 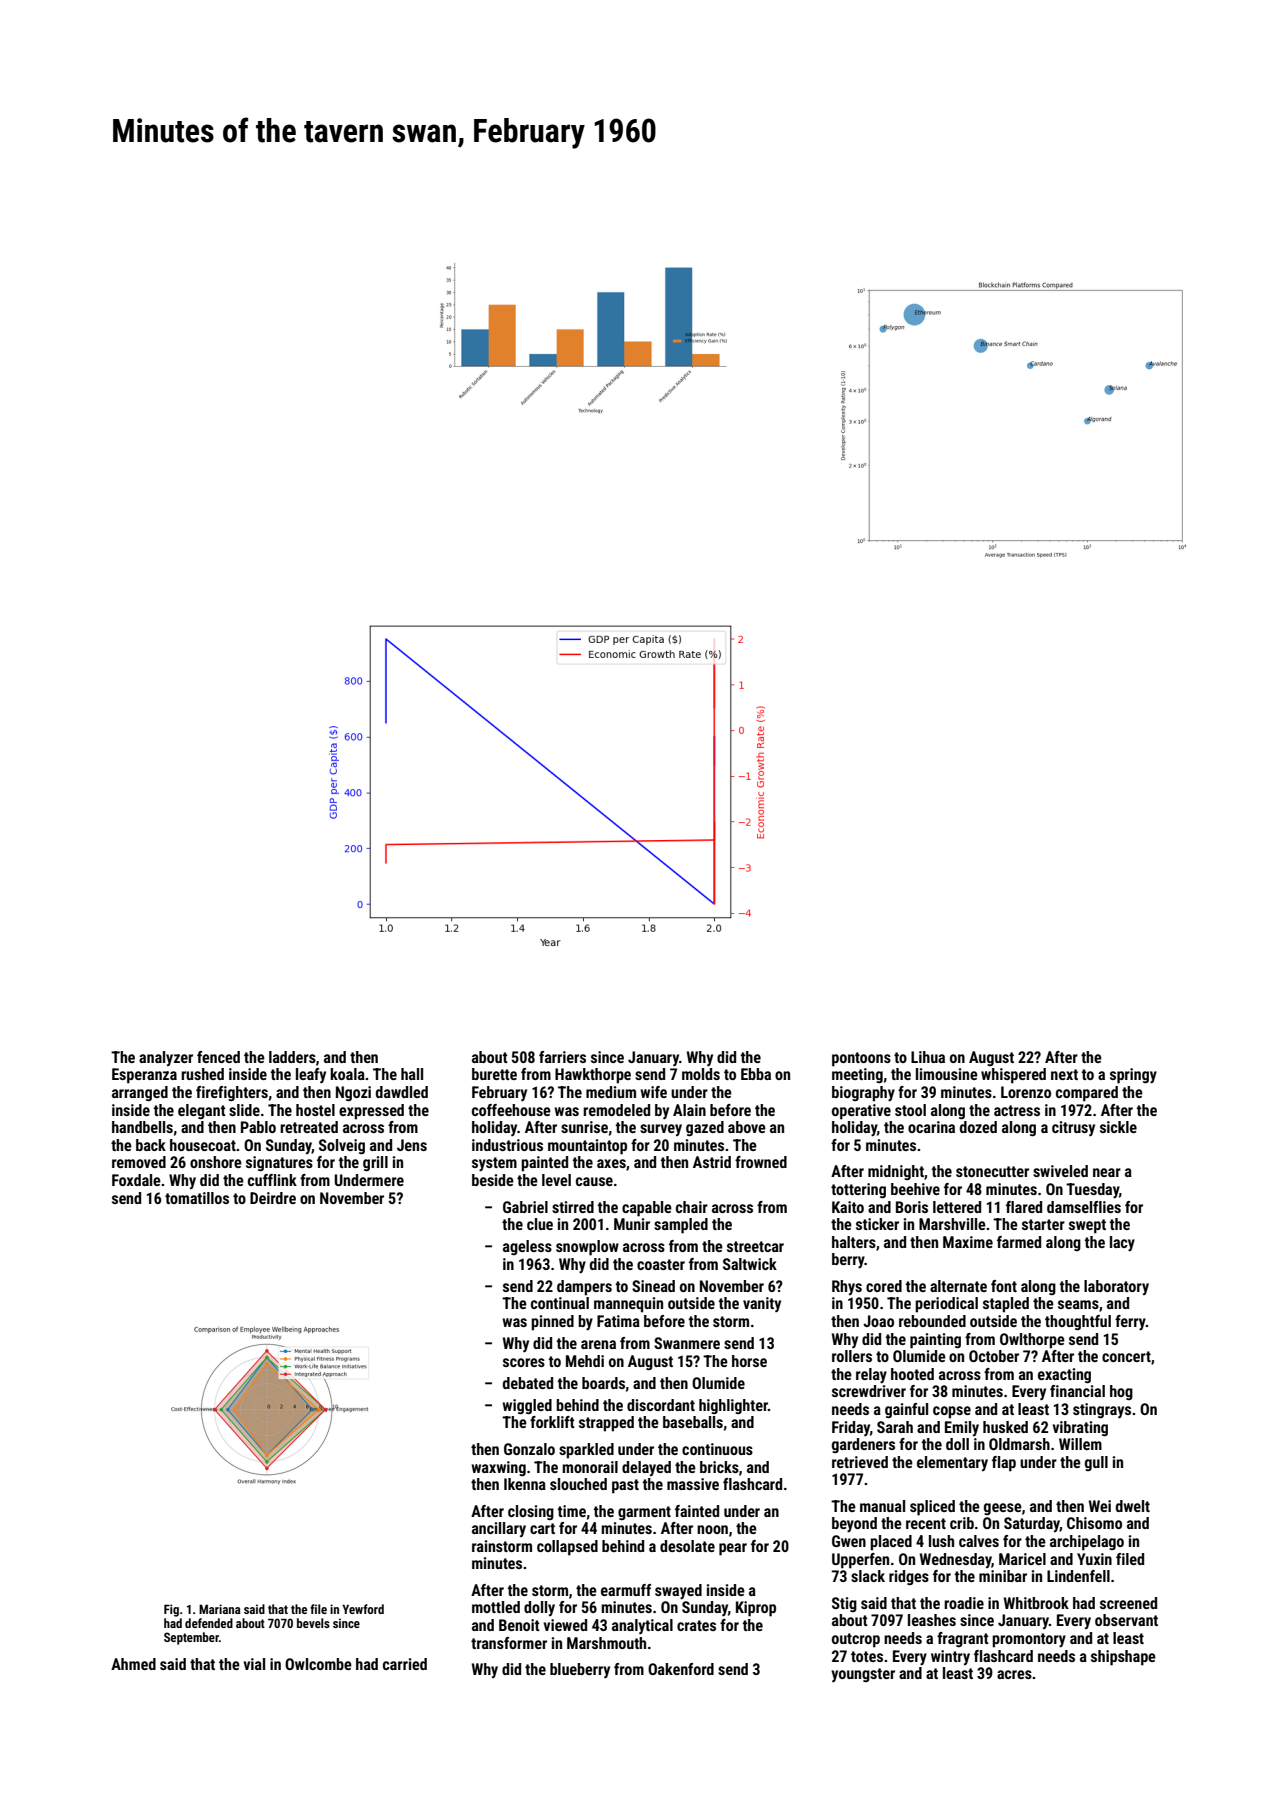 What do you see at coordinates (540, 1224) in the screenshot?
I see `clue` at bounding box center [540, 1224].
